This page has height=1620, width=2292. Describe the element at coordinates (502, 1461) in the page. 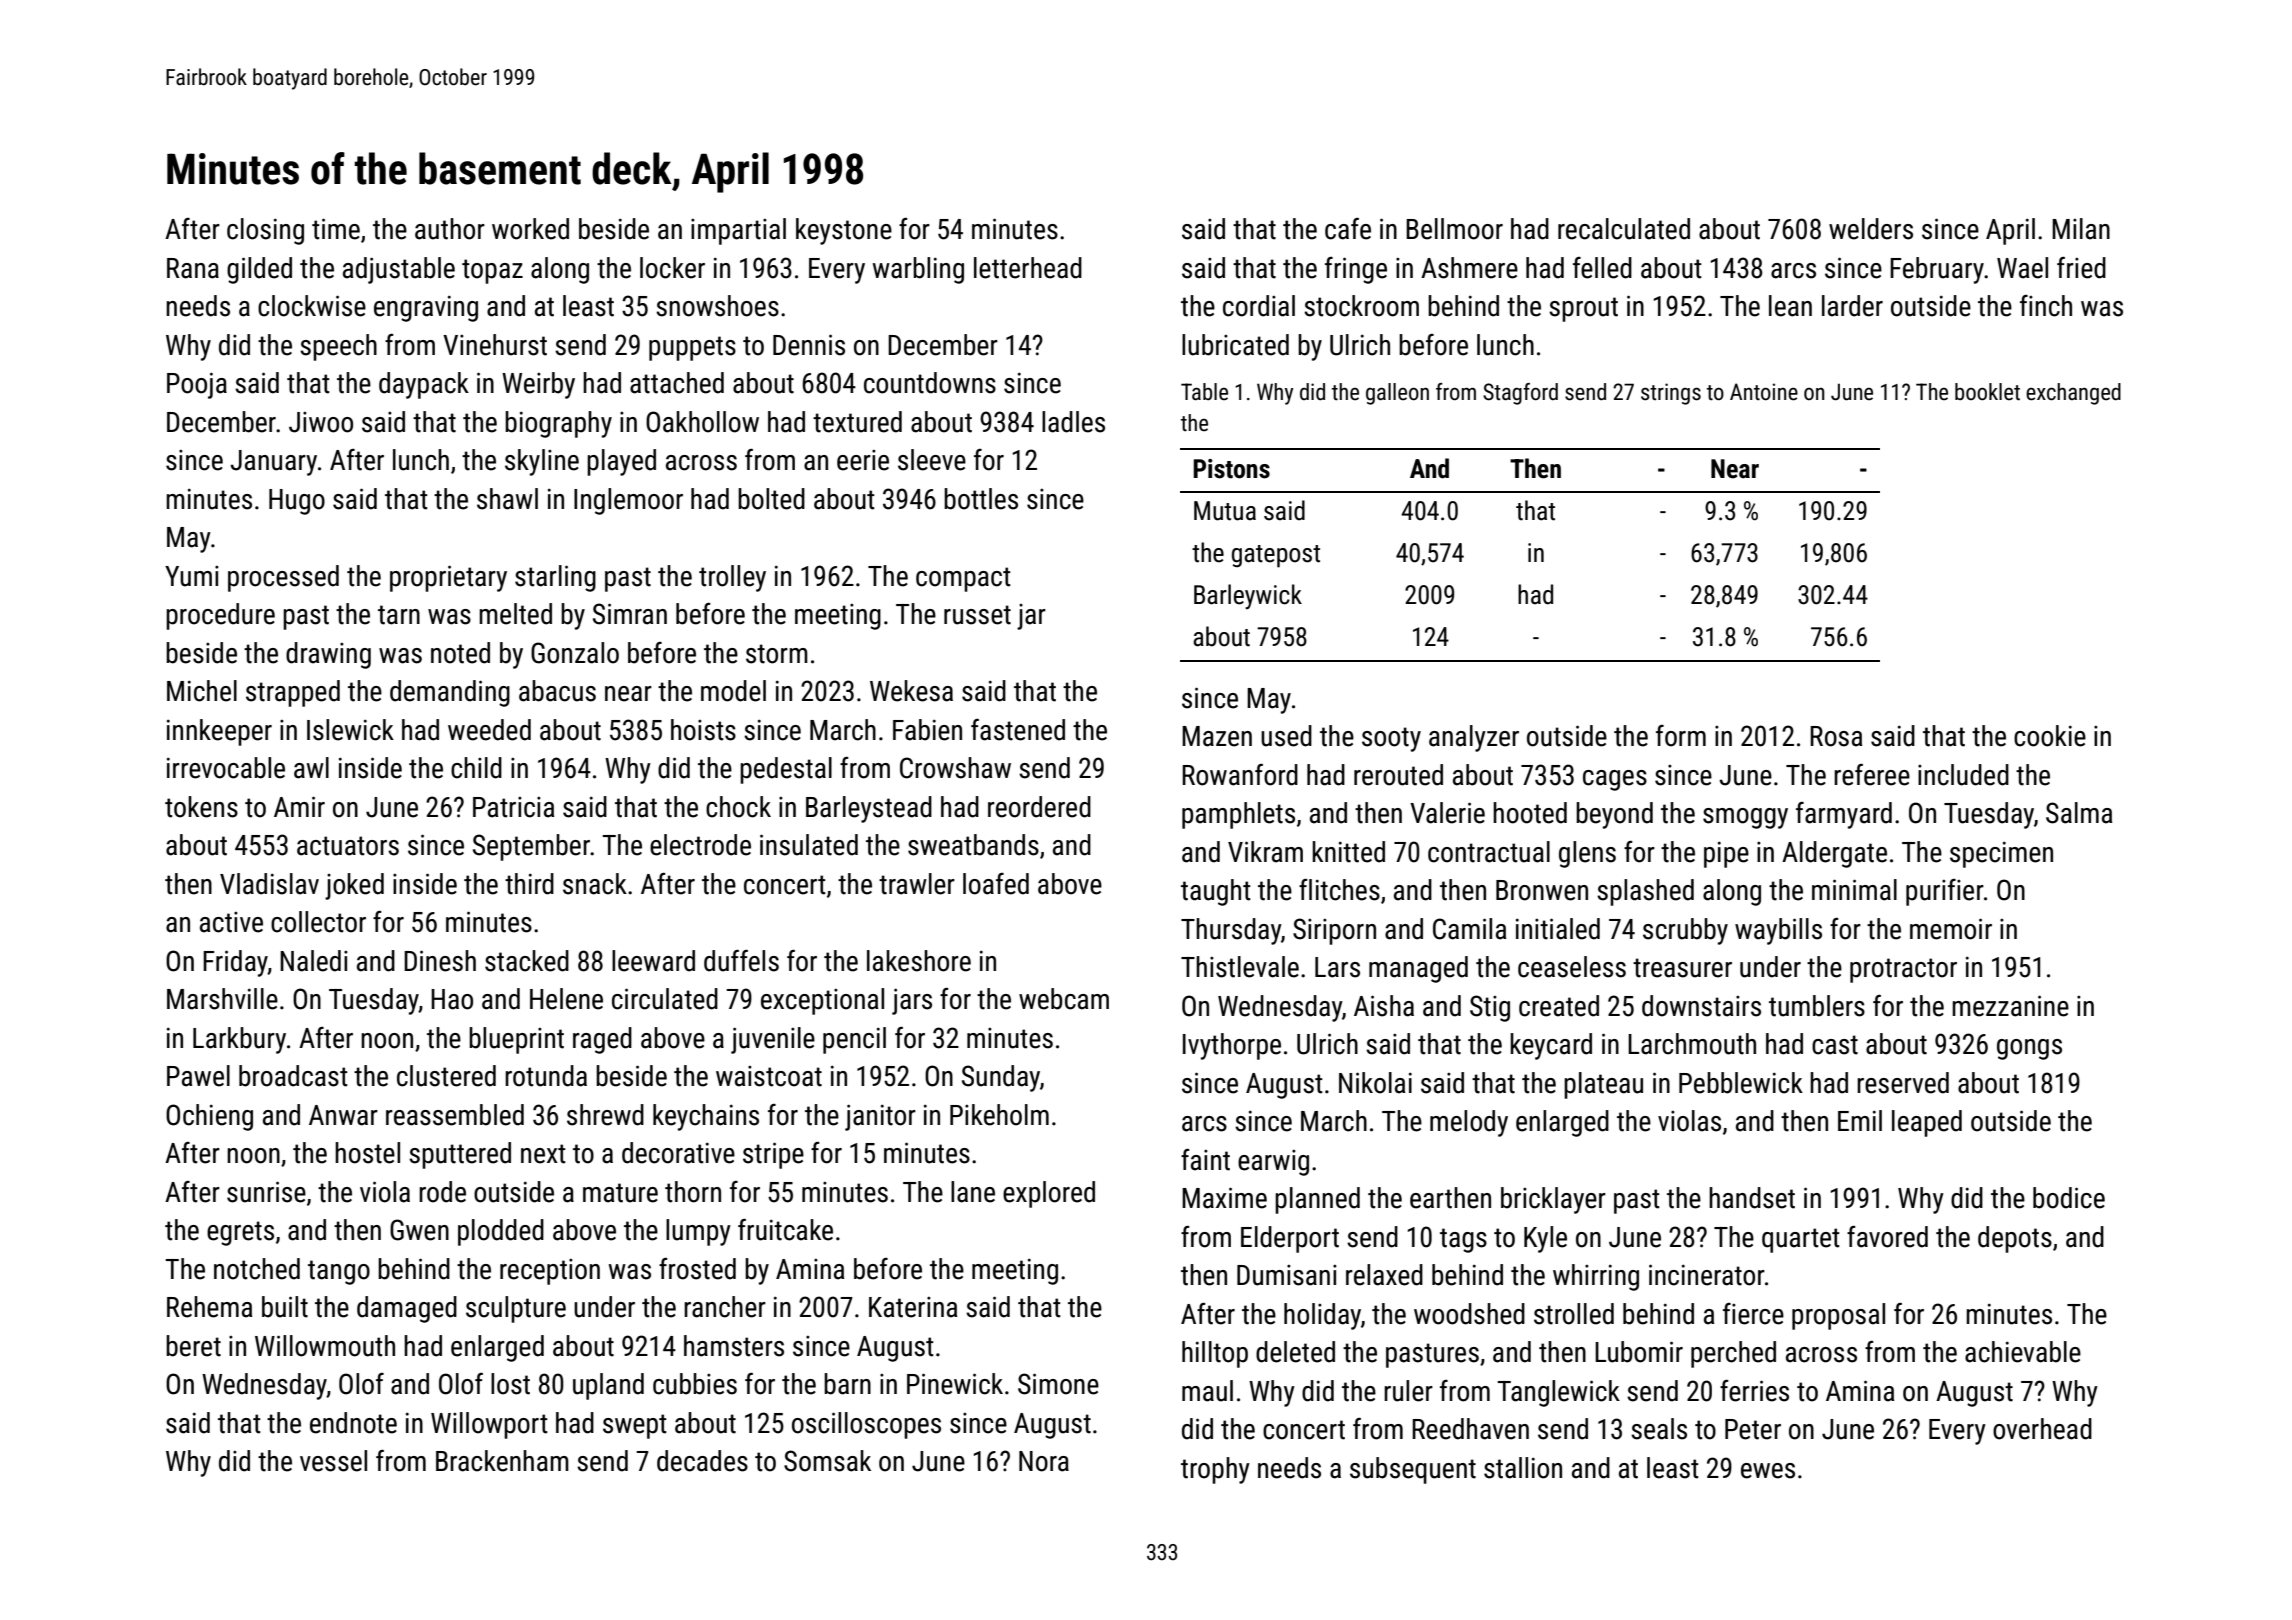

I see `Brackenham` at that location.
